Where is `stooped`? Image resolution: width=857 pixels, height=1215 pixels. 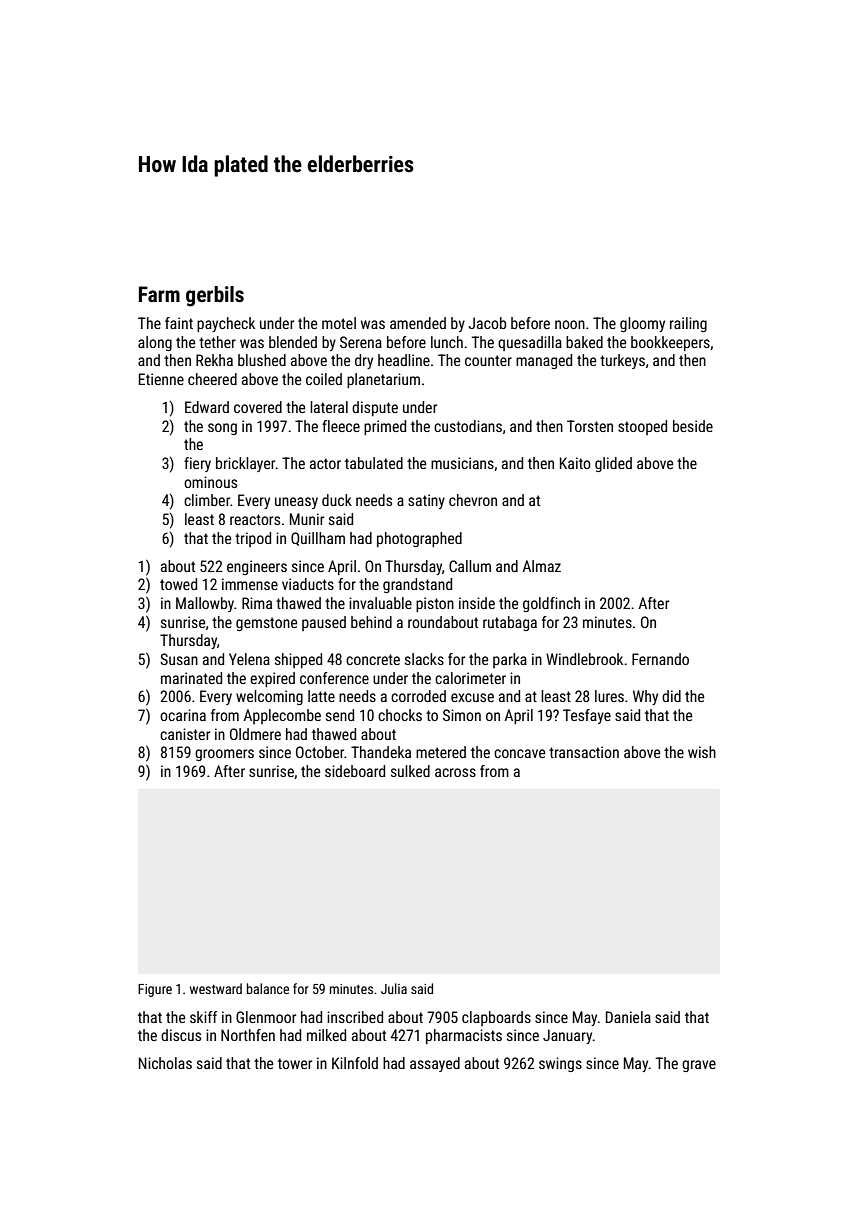
stooped is located at coordinates (642, 427).
